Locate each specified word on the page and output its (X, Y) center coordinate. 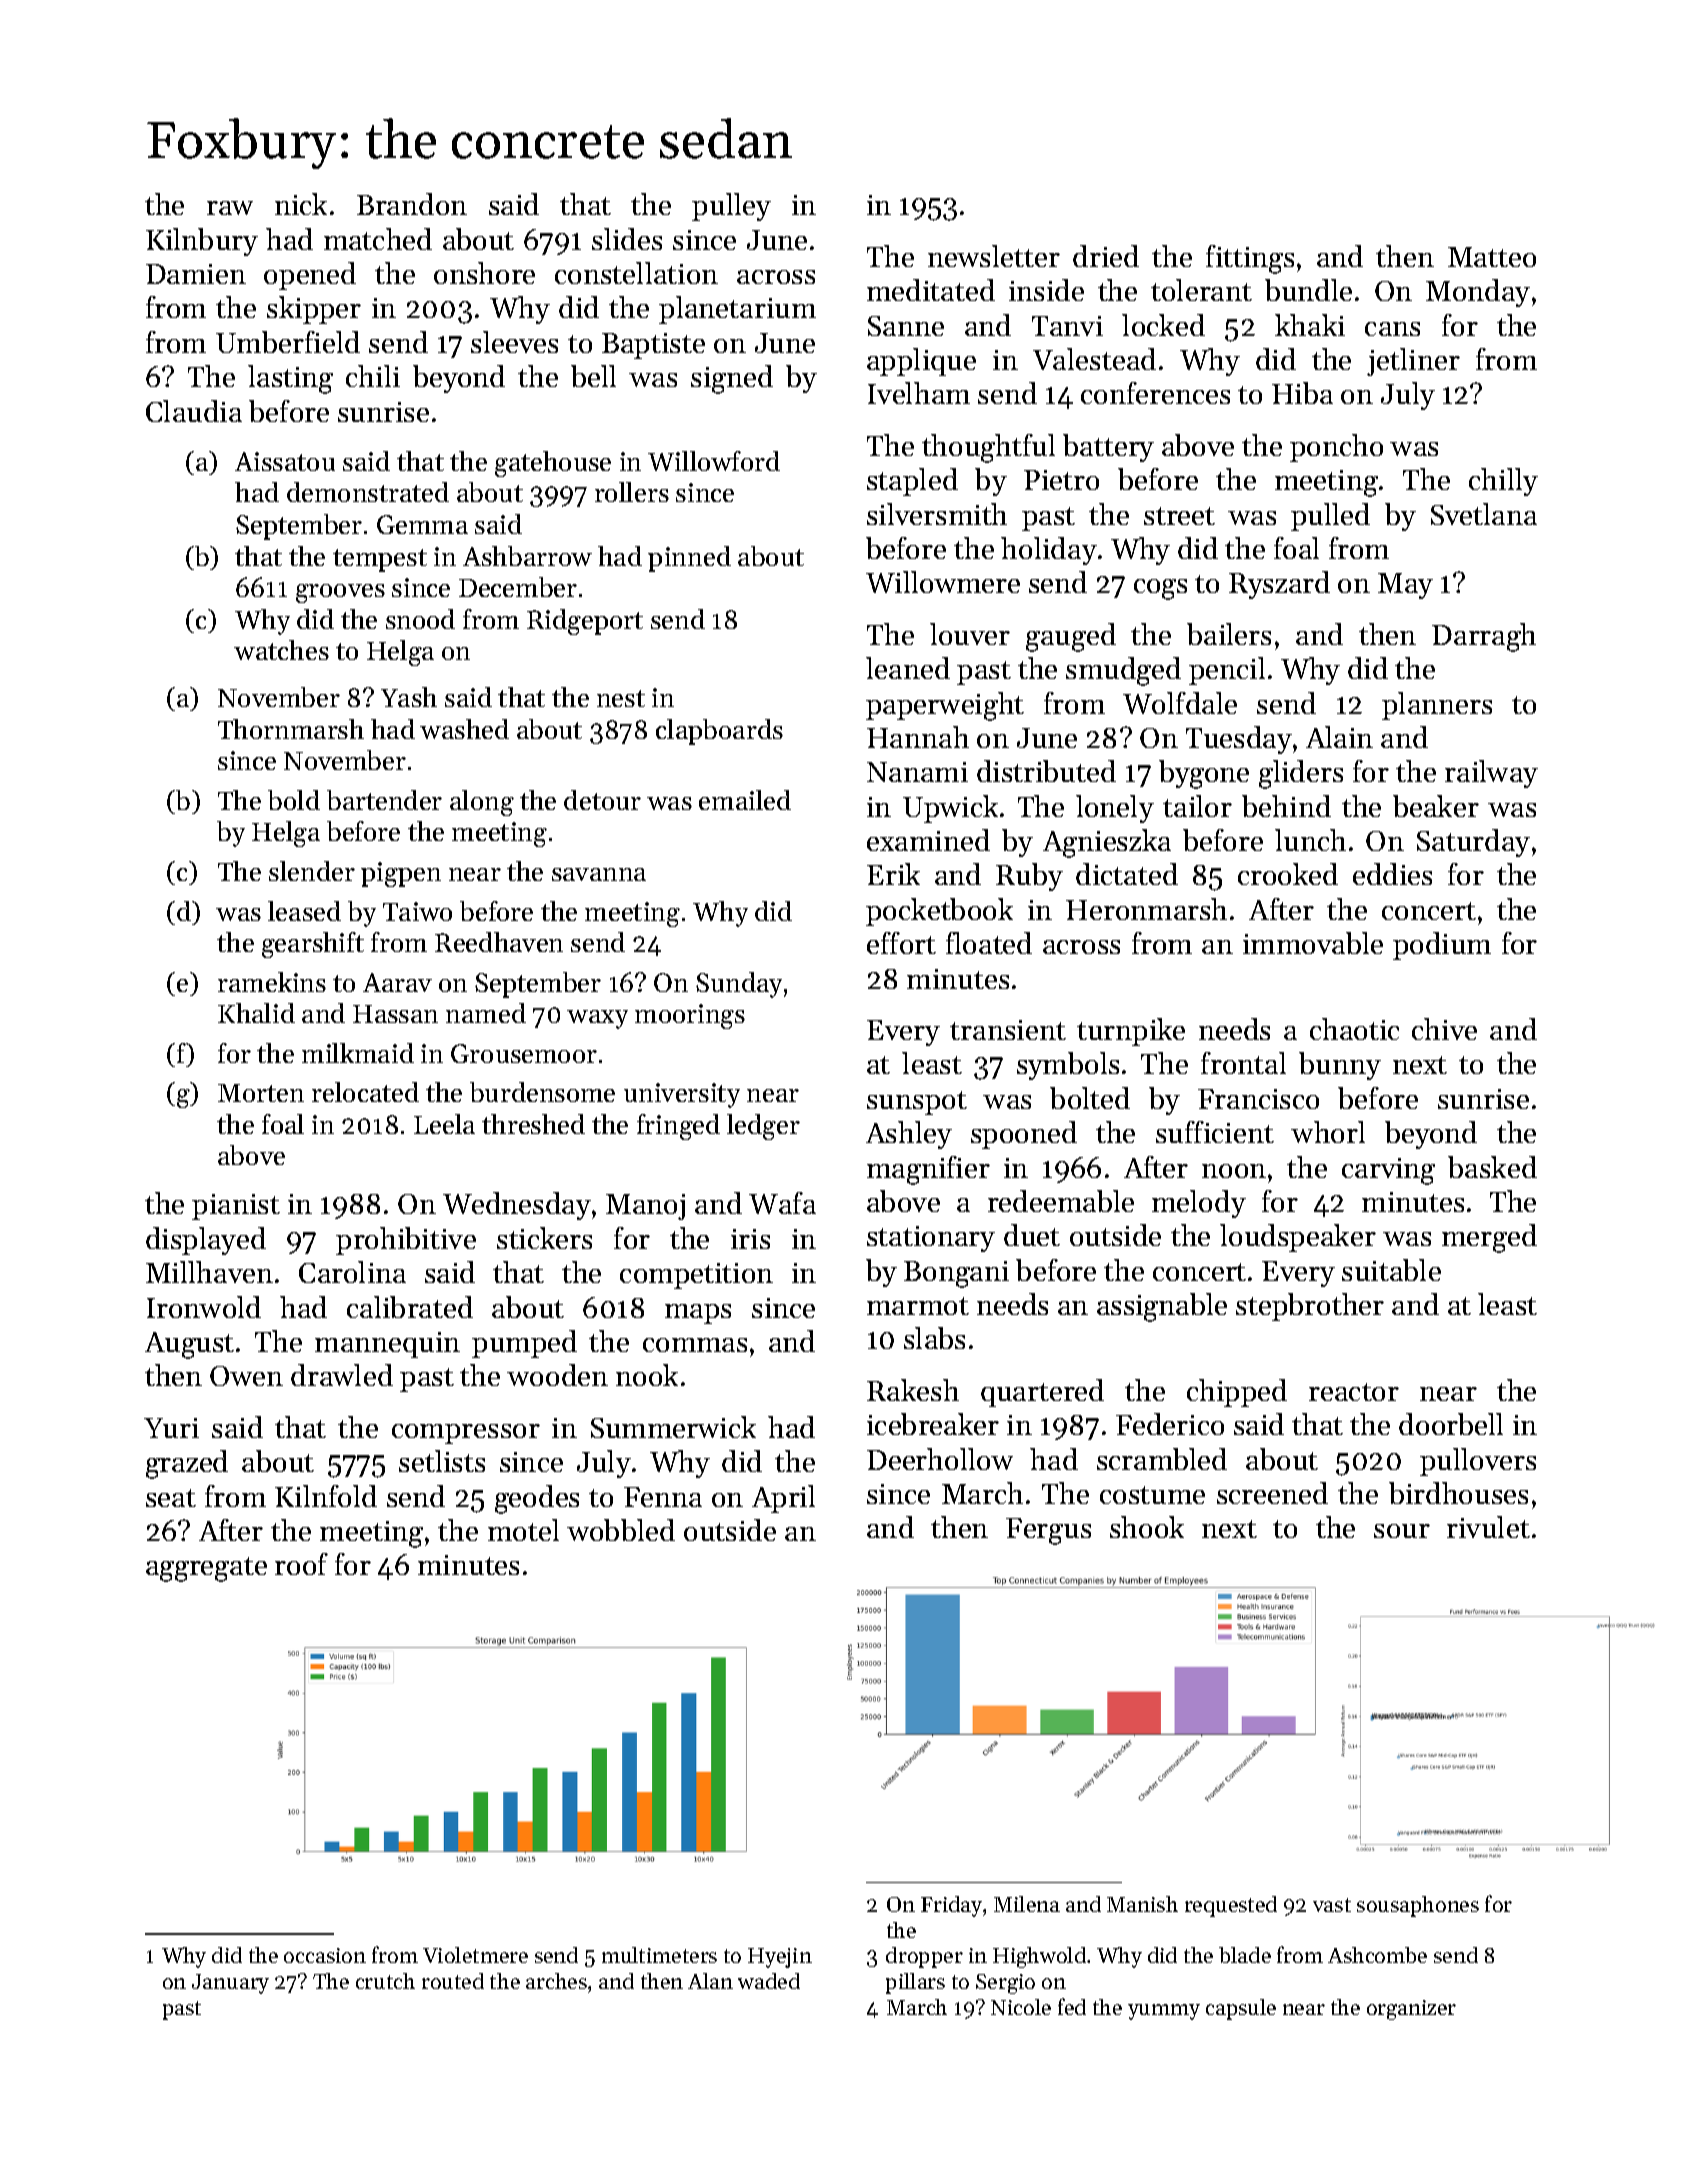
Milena (1027, 1904)
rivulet (1488, 1527)
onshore (484, 273)
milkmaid (358, 1053)
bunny (1340, 1066)
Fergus (1048, 1531)
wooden (557, 1375)
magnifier (928, 1170)
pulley (731, 207)
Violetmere (475, 1955)
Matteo (1492, 257)
